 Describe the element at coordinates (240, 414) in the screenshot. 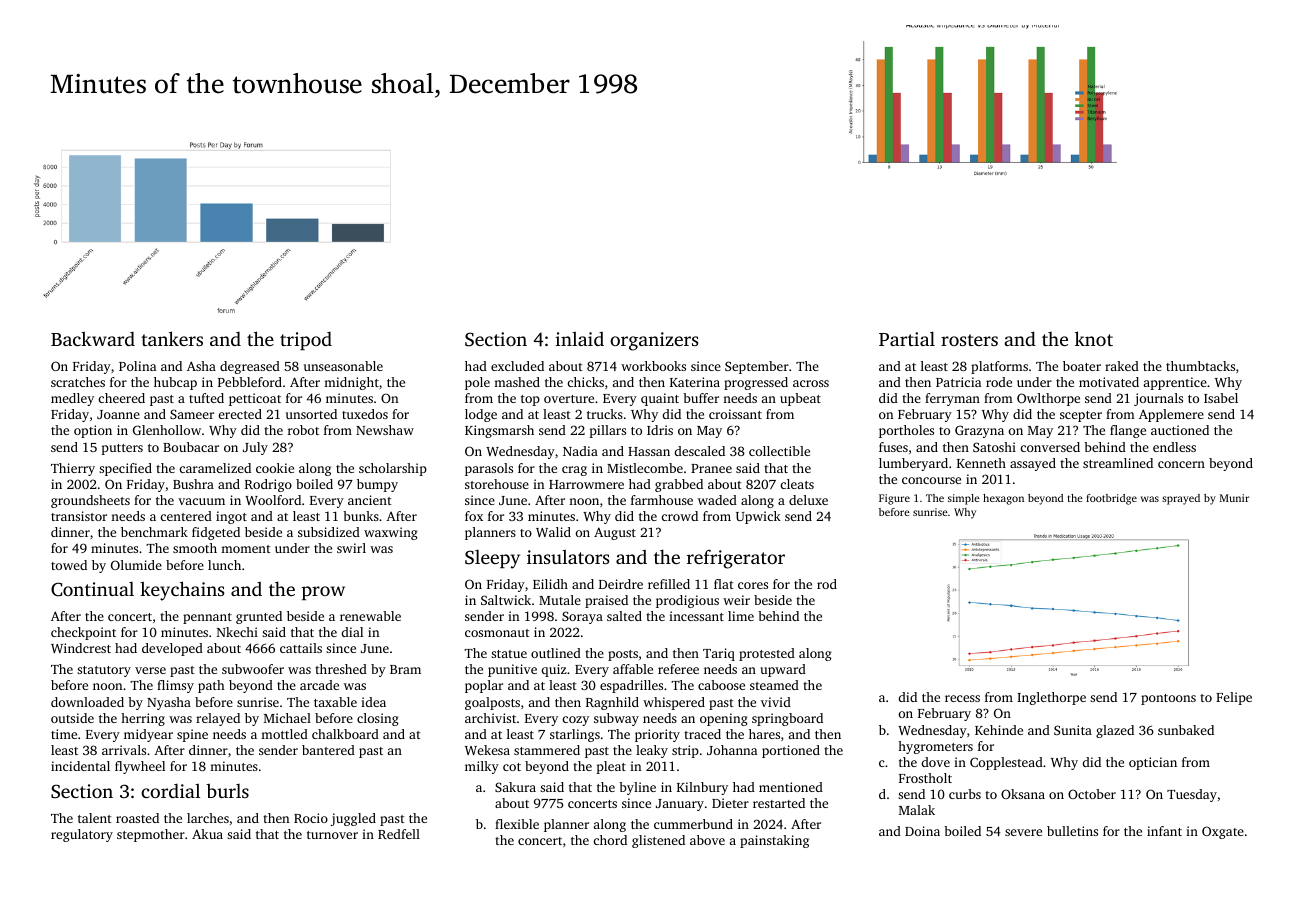

I see `erected` at that location.
